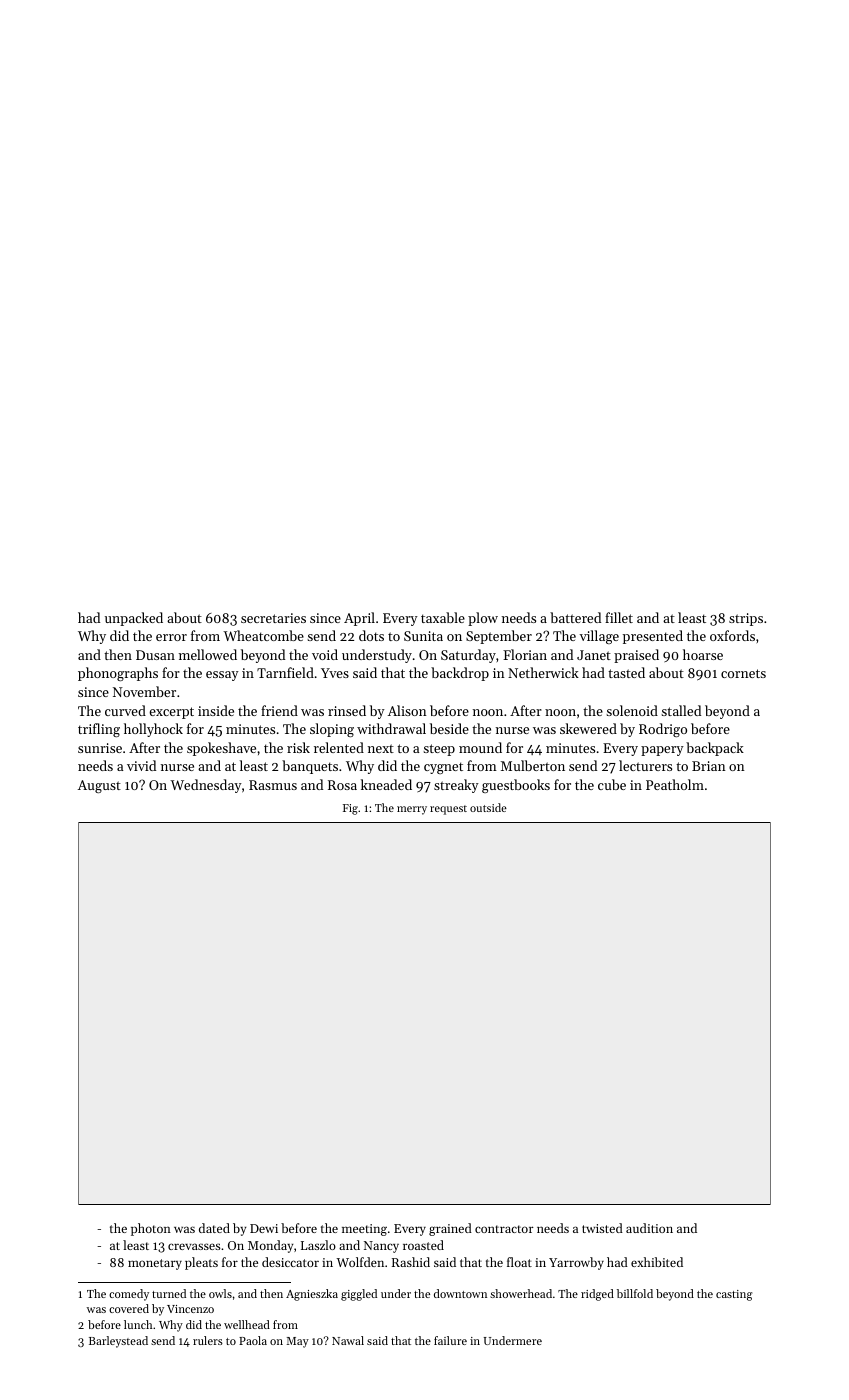  Describe the element at coordinates (285, 672) in the image. I see `Tarnfield` at that location.
